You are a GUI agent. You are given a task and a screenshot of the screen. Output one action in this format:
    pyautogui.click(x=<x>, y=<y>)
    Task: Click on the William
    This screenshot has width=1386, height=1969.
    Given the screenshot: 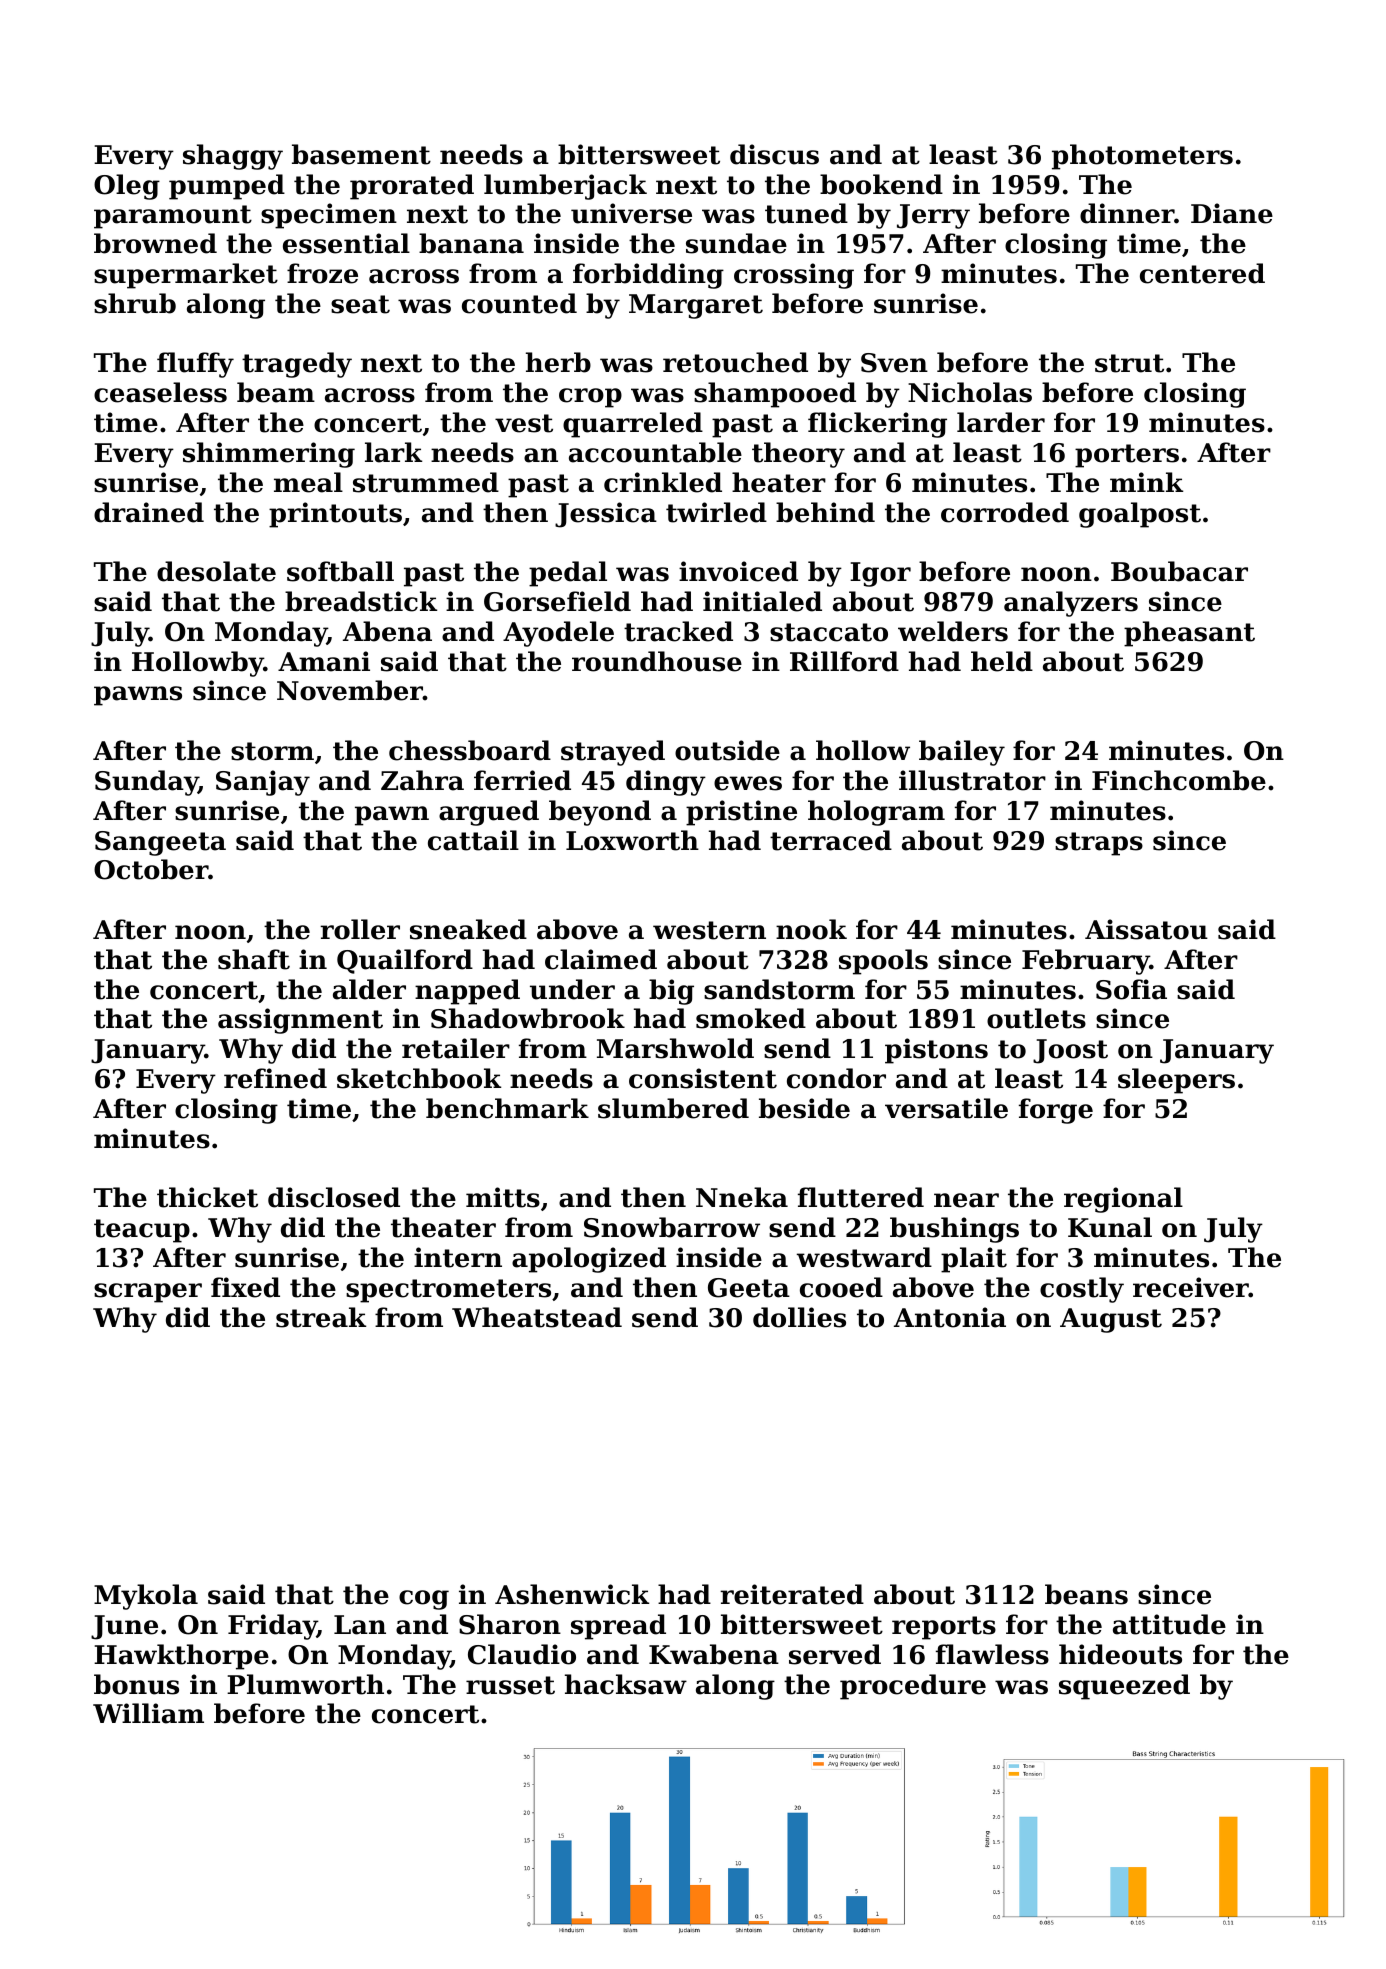 What is the action you would take?
    pyautogui.click(x=148, y=1713)
